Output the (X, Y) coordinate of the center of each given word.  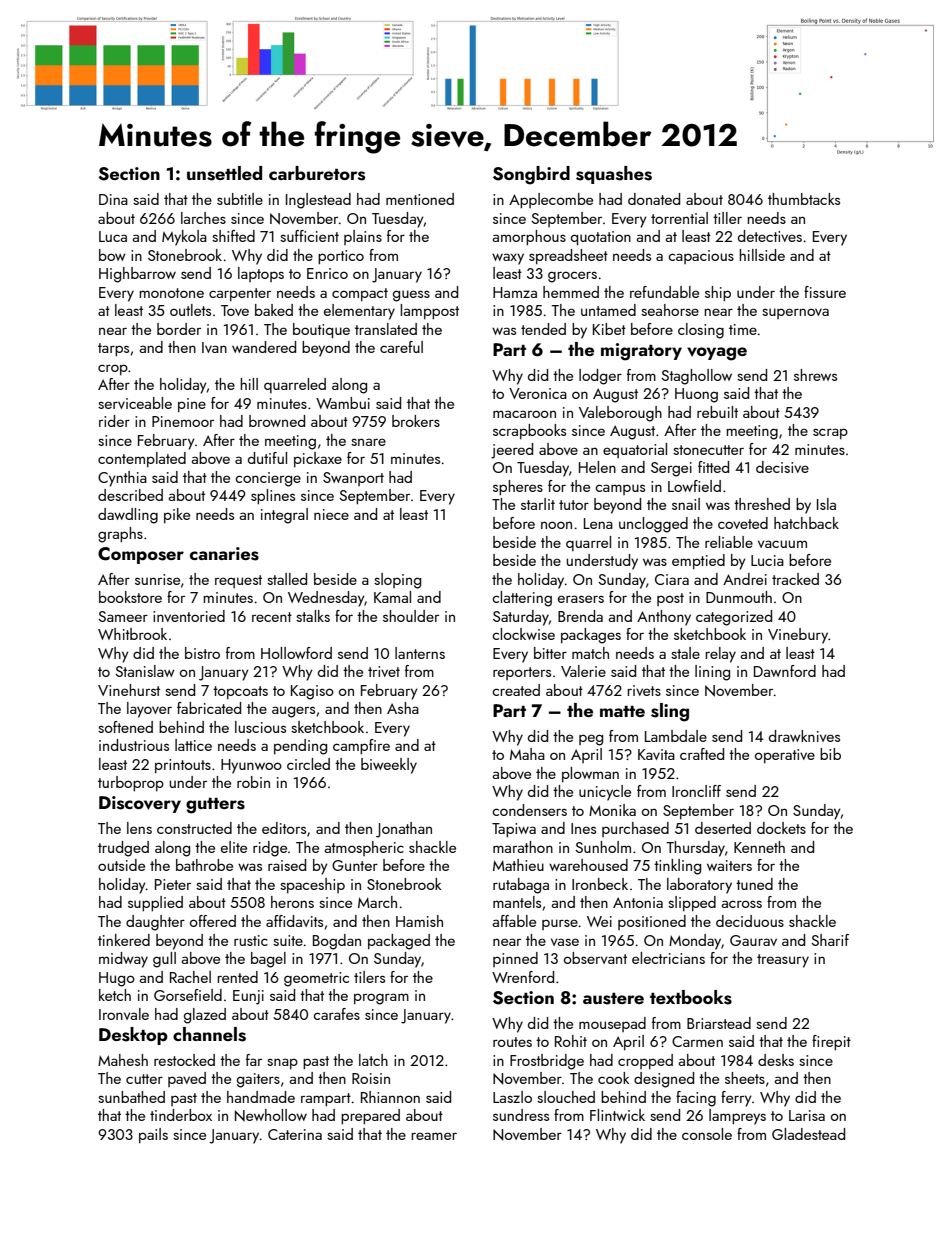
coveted (743, 523)
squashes (614, 175)
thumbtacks (804, 199)
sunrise (157, 579)
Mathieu (518, 865)
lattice (193, 745)
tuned (754, 884)
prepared (370, 1116)
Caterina (295, 1134)
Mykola (184, 238)
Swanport (353, 479)
